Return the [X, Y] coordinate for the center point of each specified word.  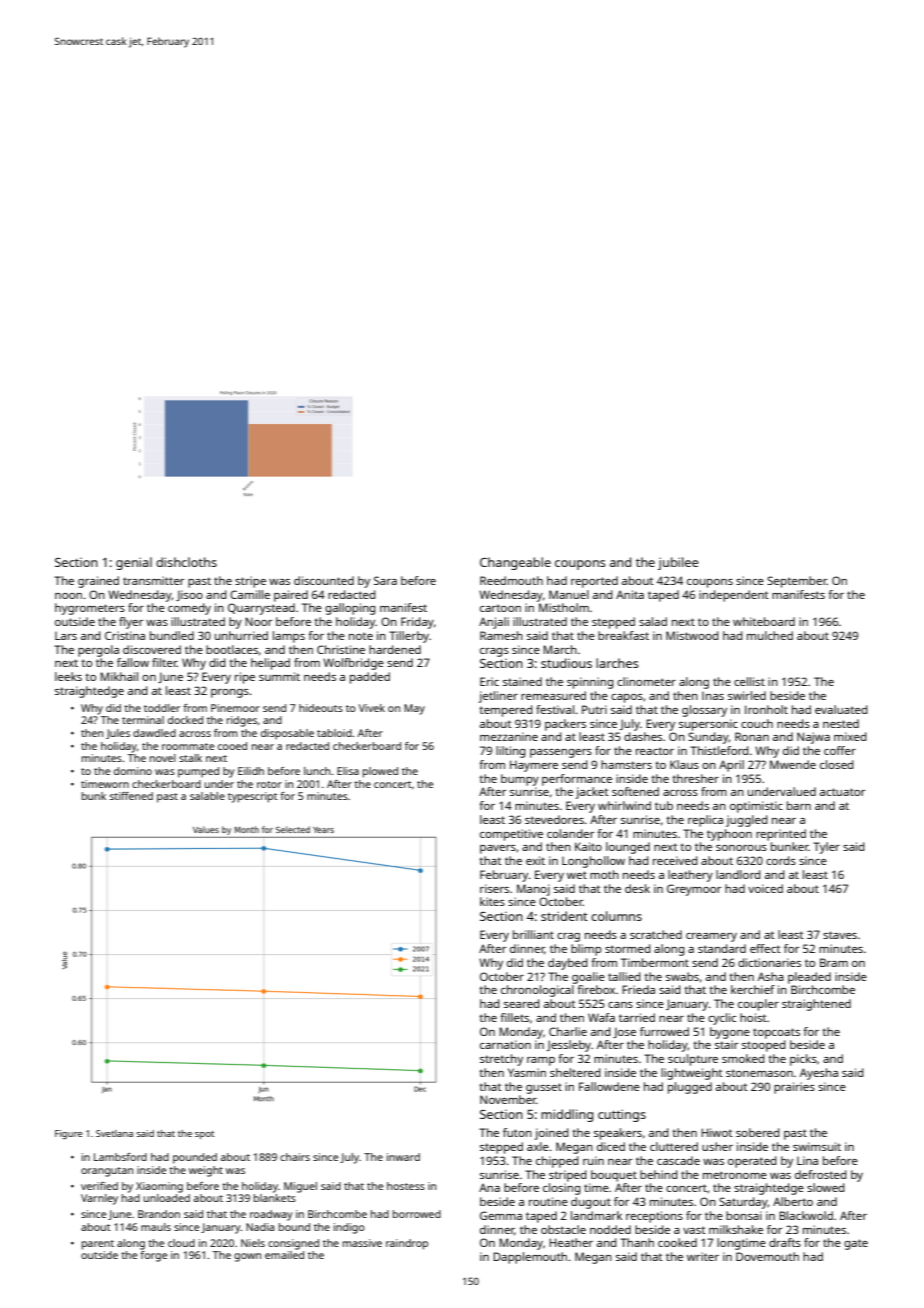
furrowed [664, 1031]
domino [133, 771]
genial [134, 563]
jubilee [678, 563]
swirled [747, 695]
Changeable [515, 563]
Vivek [372, 708]
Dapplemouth [530, 1258]
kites [492, 901]
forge [153, 1256]
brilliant [533, 934]
